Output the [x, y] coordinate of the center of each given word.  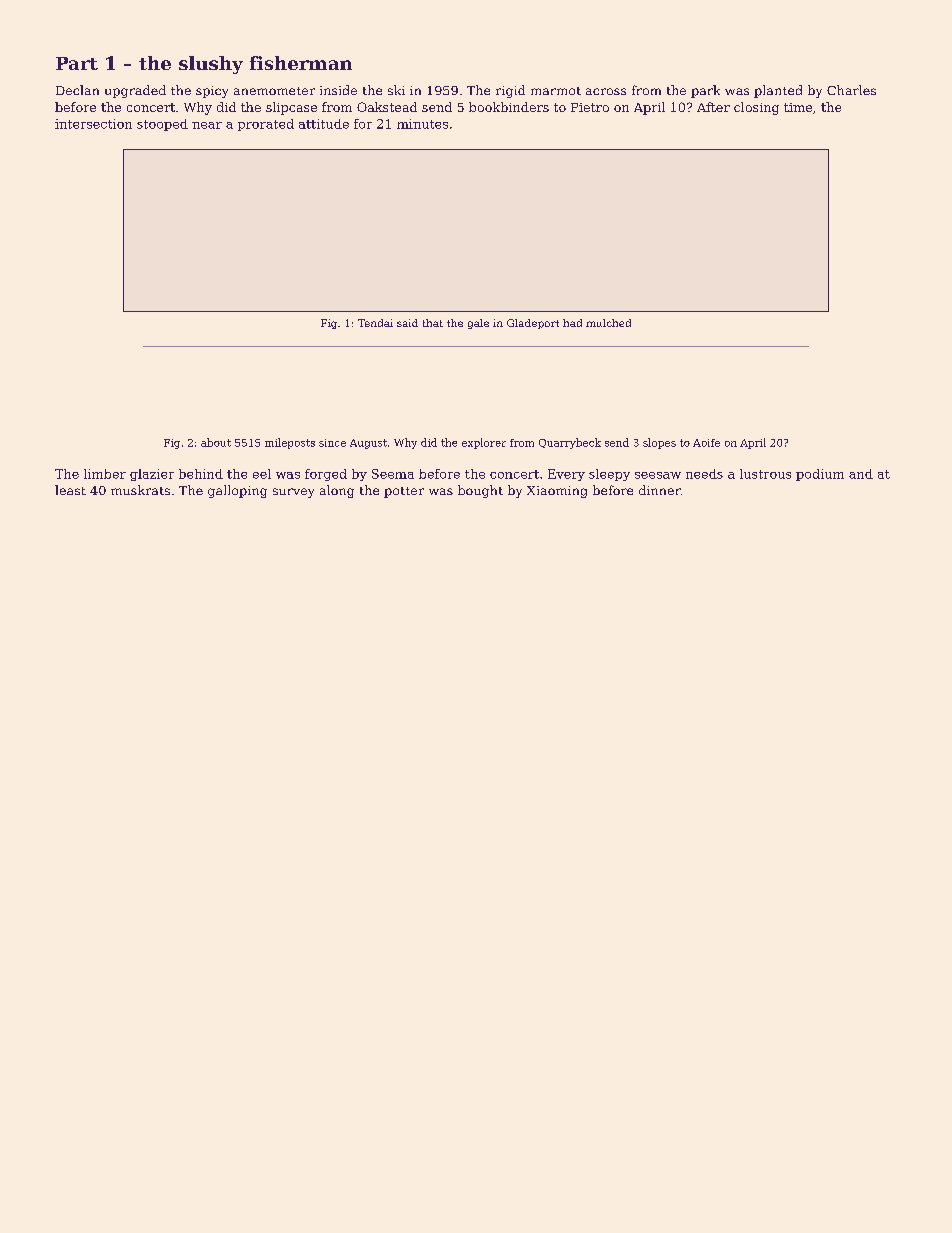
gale [478, 324]
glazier [152, 475]
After [713, 107]
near [207, 125]
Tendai [375, 323]
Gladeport [533, 324]
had [572, 323]
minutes [422, 124]
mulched [608, 323]
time [798, 107]
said [407, 323]
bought [480, 491]
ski [396, 90]
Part [77, 63]
